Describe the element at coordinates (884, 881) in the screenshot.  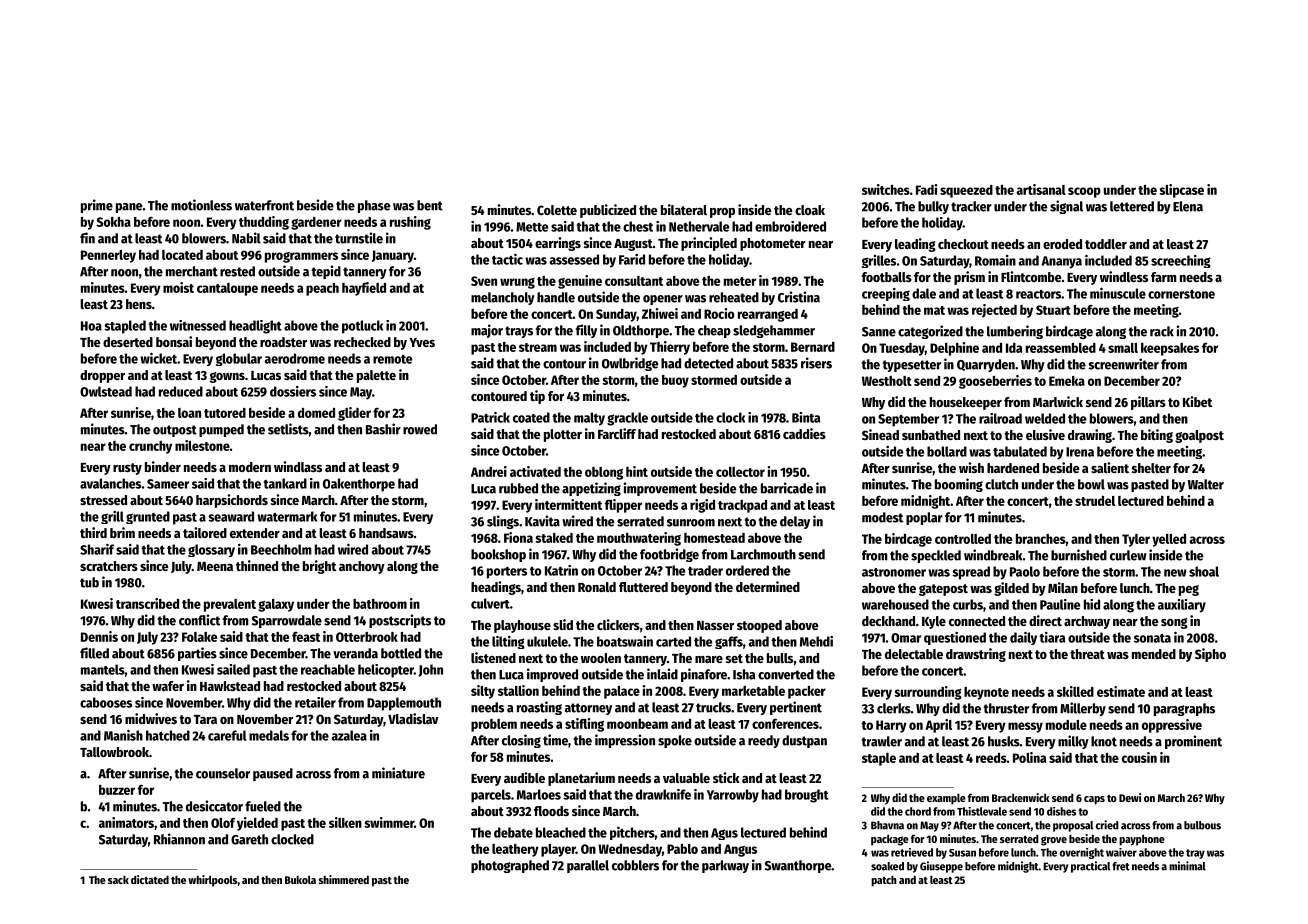
I see `patch` at that location.
